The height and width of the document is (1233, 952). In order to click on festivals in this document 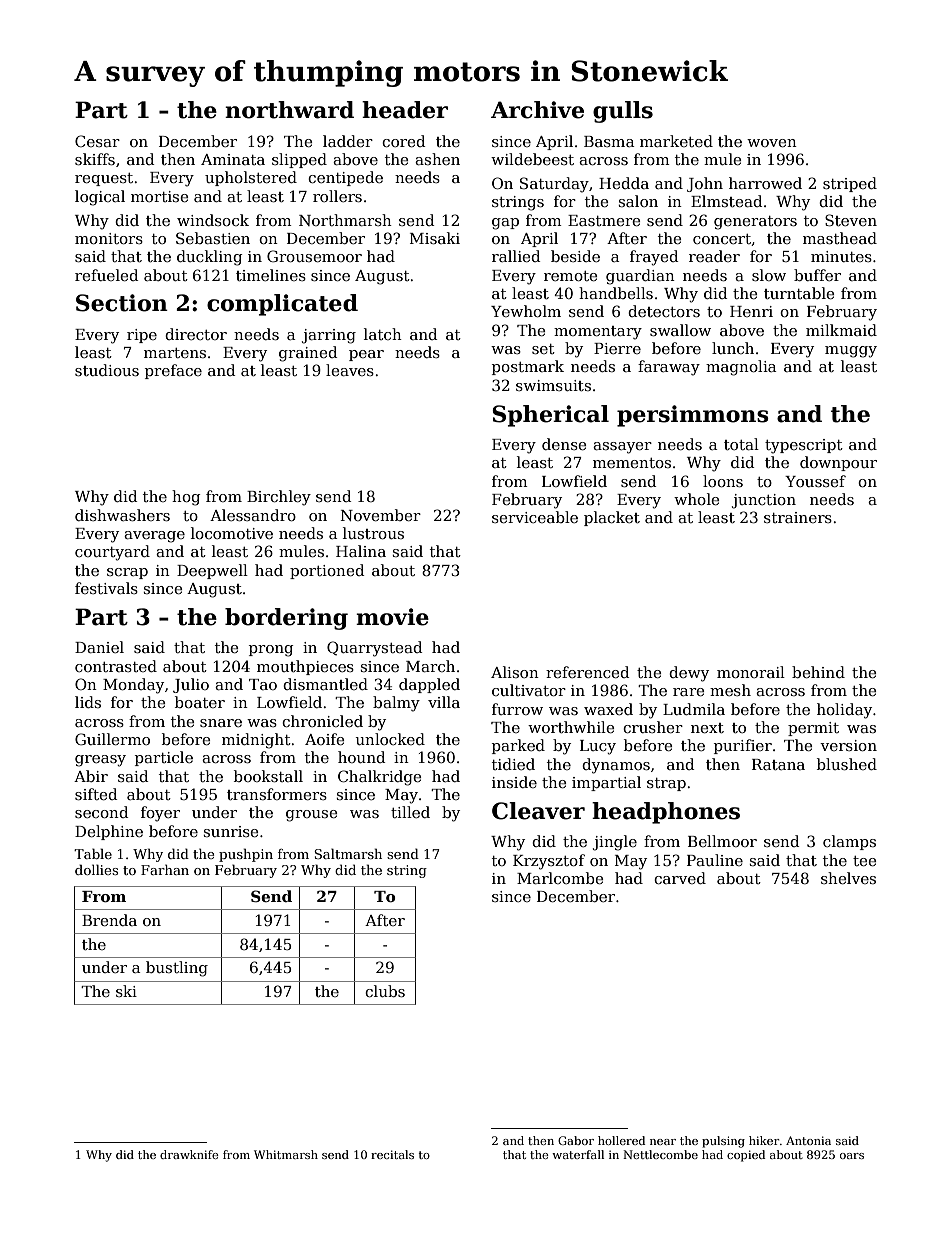, I will do `click(106, 588)`.
